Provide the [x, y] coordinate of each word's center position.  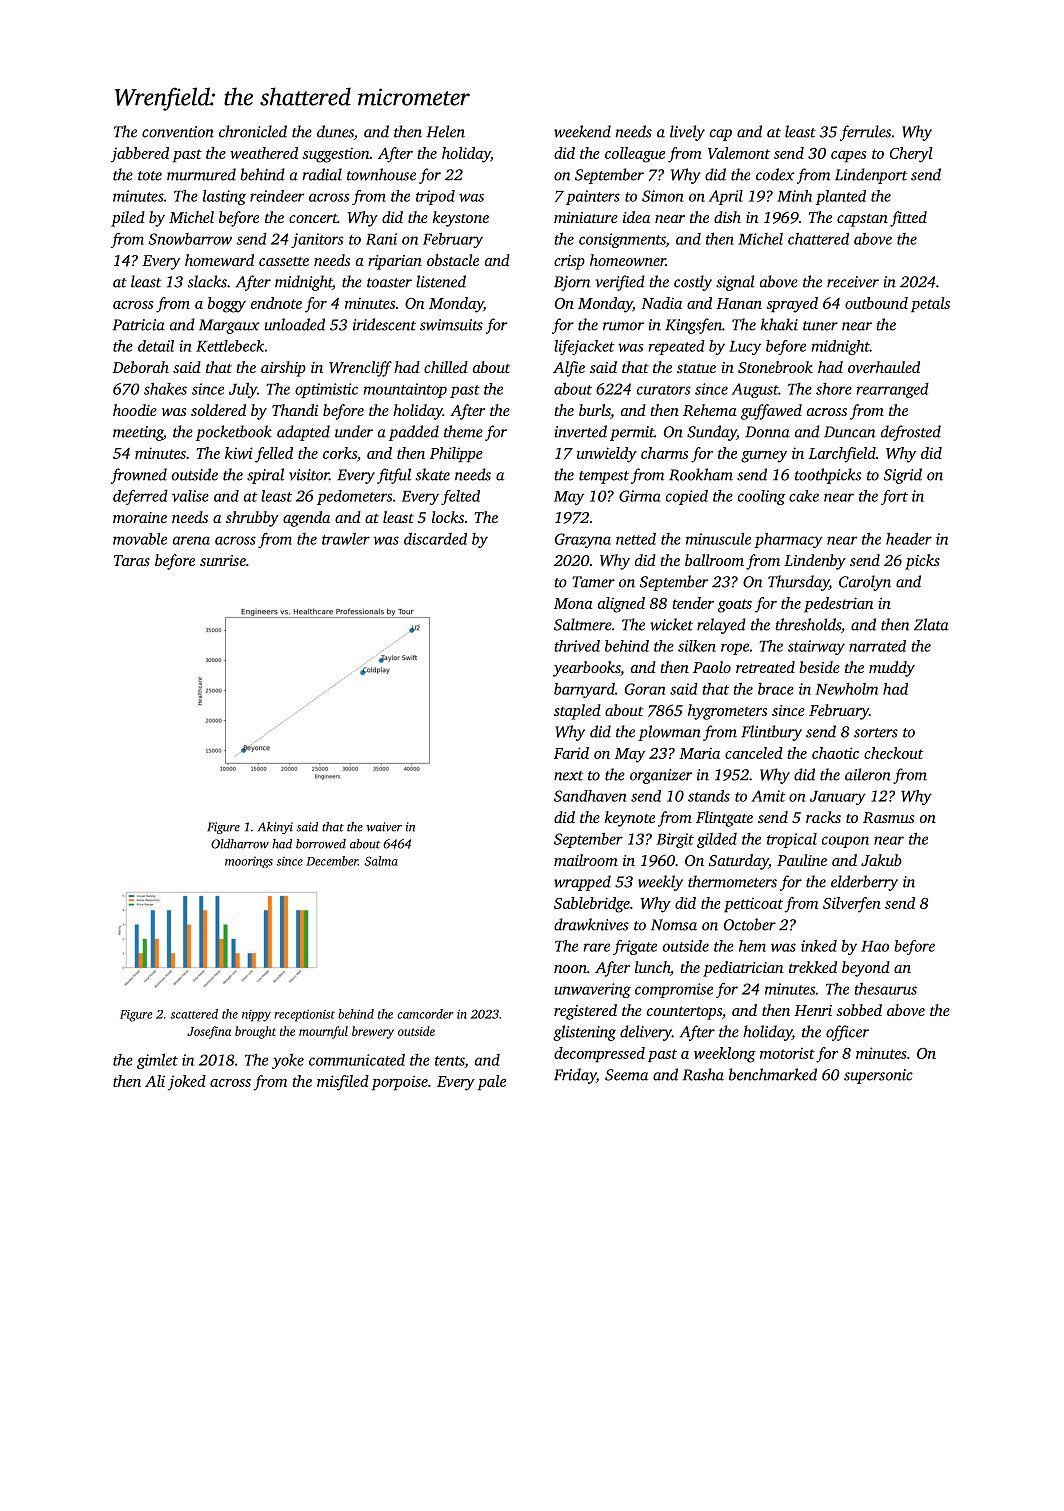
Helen [446, 131]
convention [178, 132]
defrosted [911, 433]
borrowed [321, 844]
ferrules [865, 133]
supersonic [878, 1076]
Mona [573, 603]
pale [492, 1082]
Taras [132, 560]
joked [187, 1083]
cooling [761, 497]
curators [663, 390]
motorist [787, 1053]
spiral [265, 476]
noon [570, 969]
